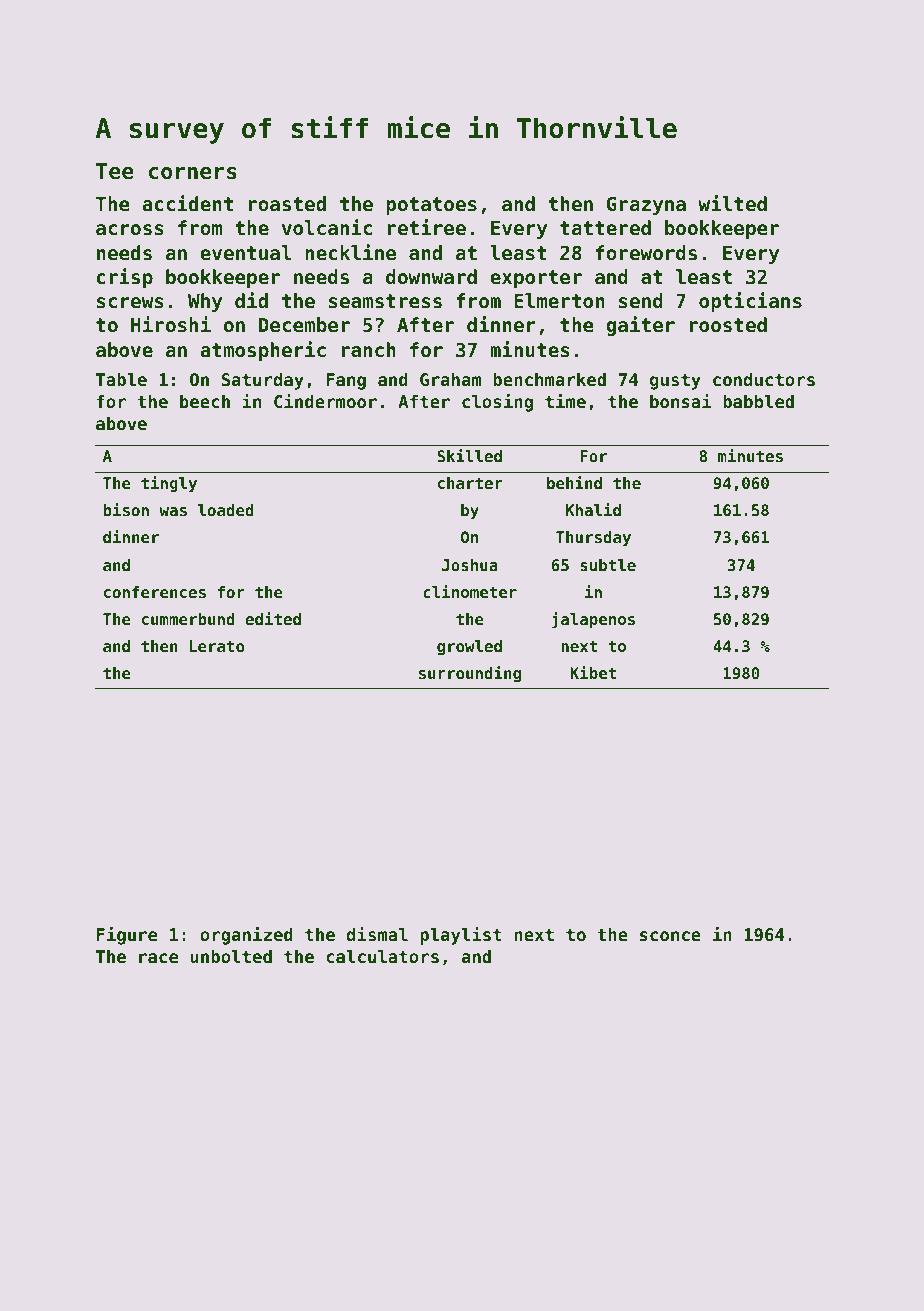 This document has width=924, height=1311. What do you see at coordinates (431, 206) in the document?
I see `potatoes` at bounding box center [431, 206].
